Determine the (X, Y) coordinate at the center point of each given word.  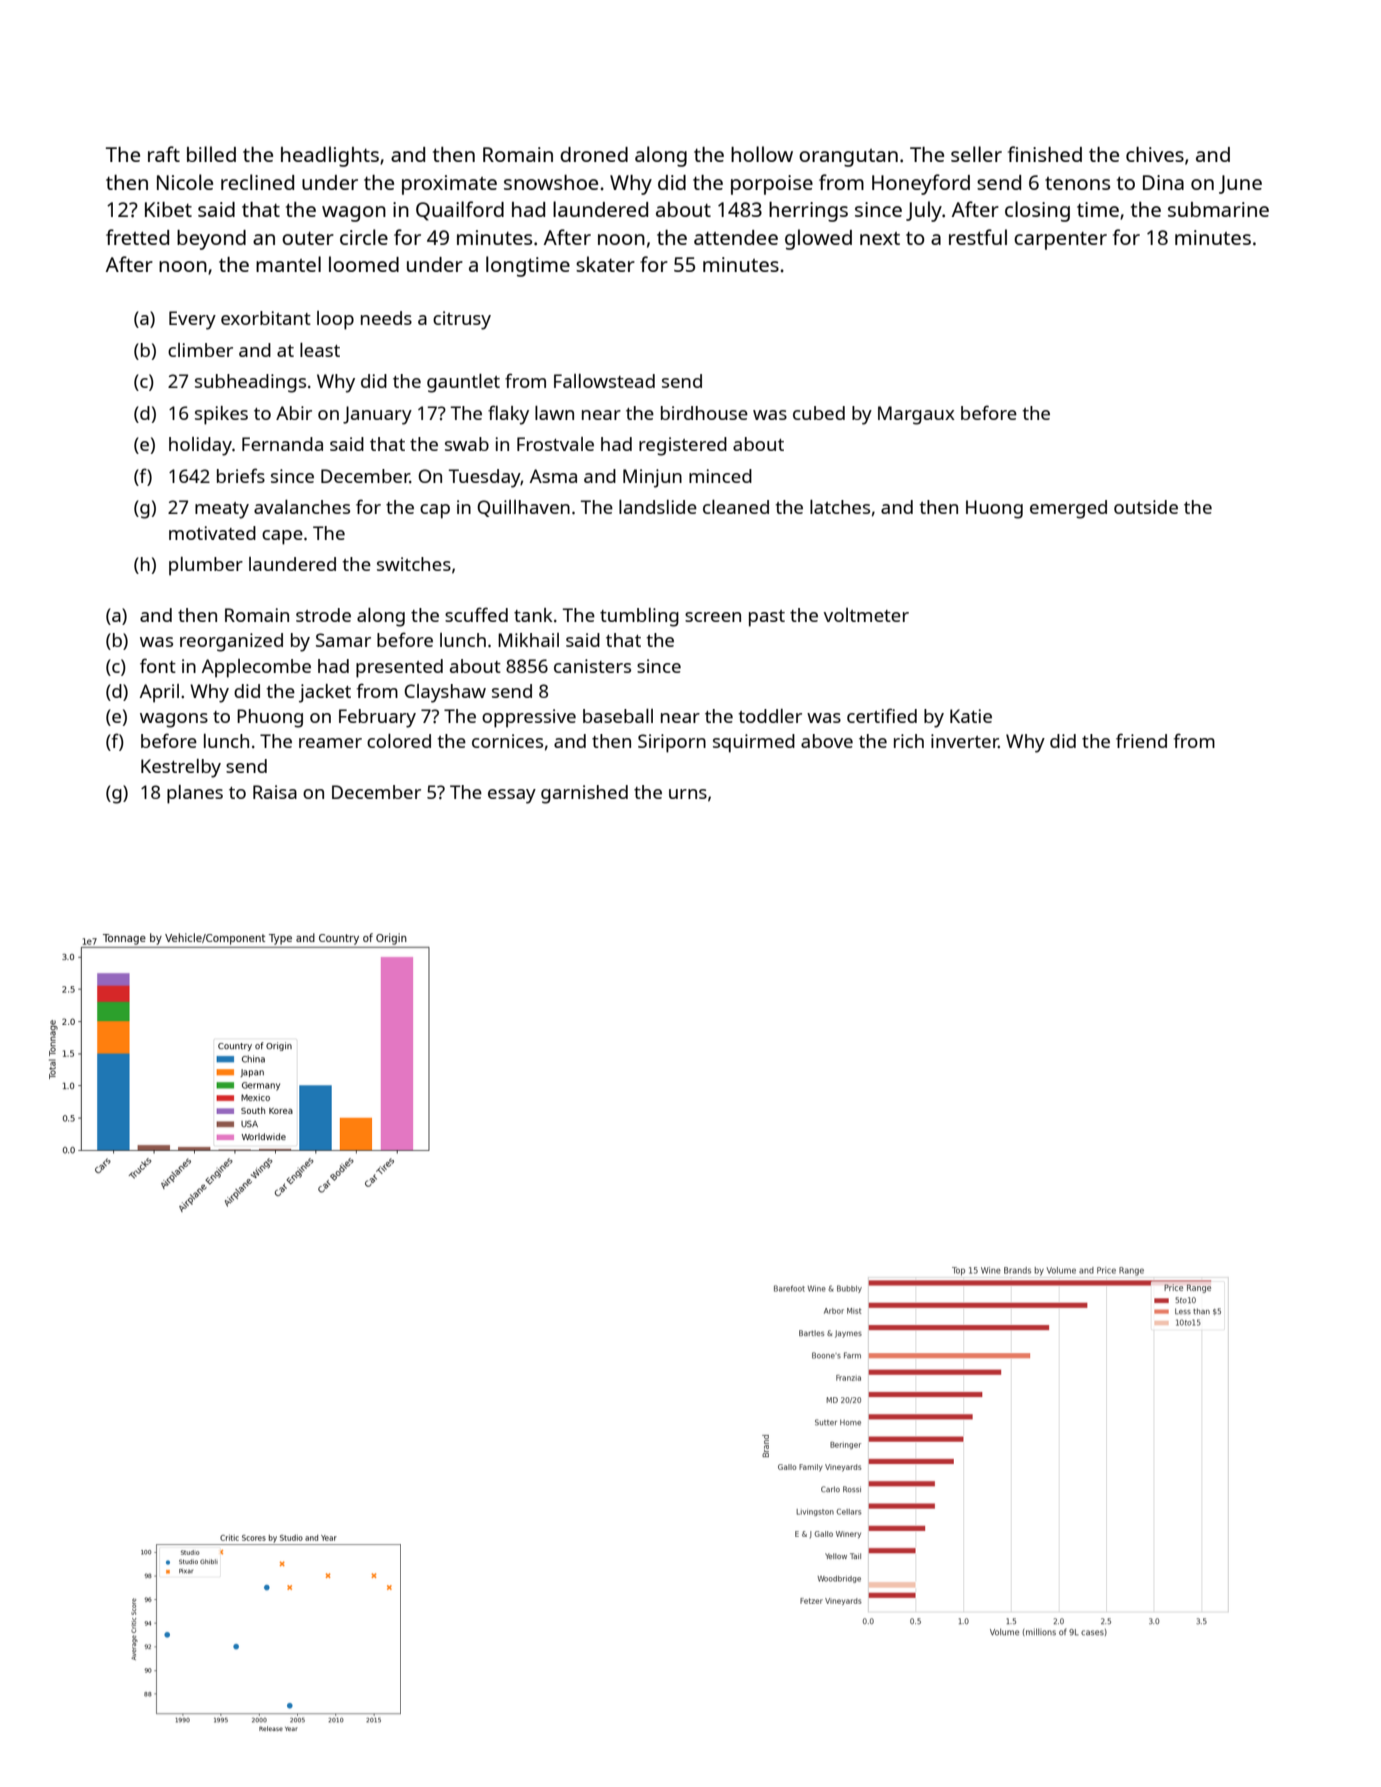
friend (1141, 740)
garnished (584, 794)
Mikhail (528, 640)
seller (976, 154)
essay (512, 796)
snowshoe (551, 182)
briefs (241, 475)
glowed (818, 239)
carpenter (1060, 241)
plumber (206, 566)
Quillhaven (523, 508)
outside (1146, 507)
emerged (1068, 509)
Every (192, 320)
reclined (257, 182)
